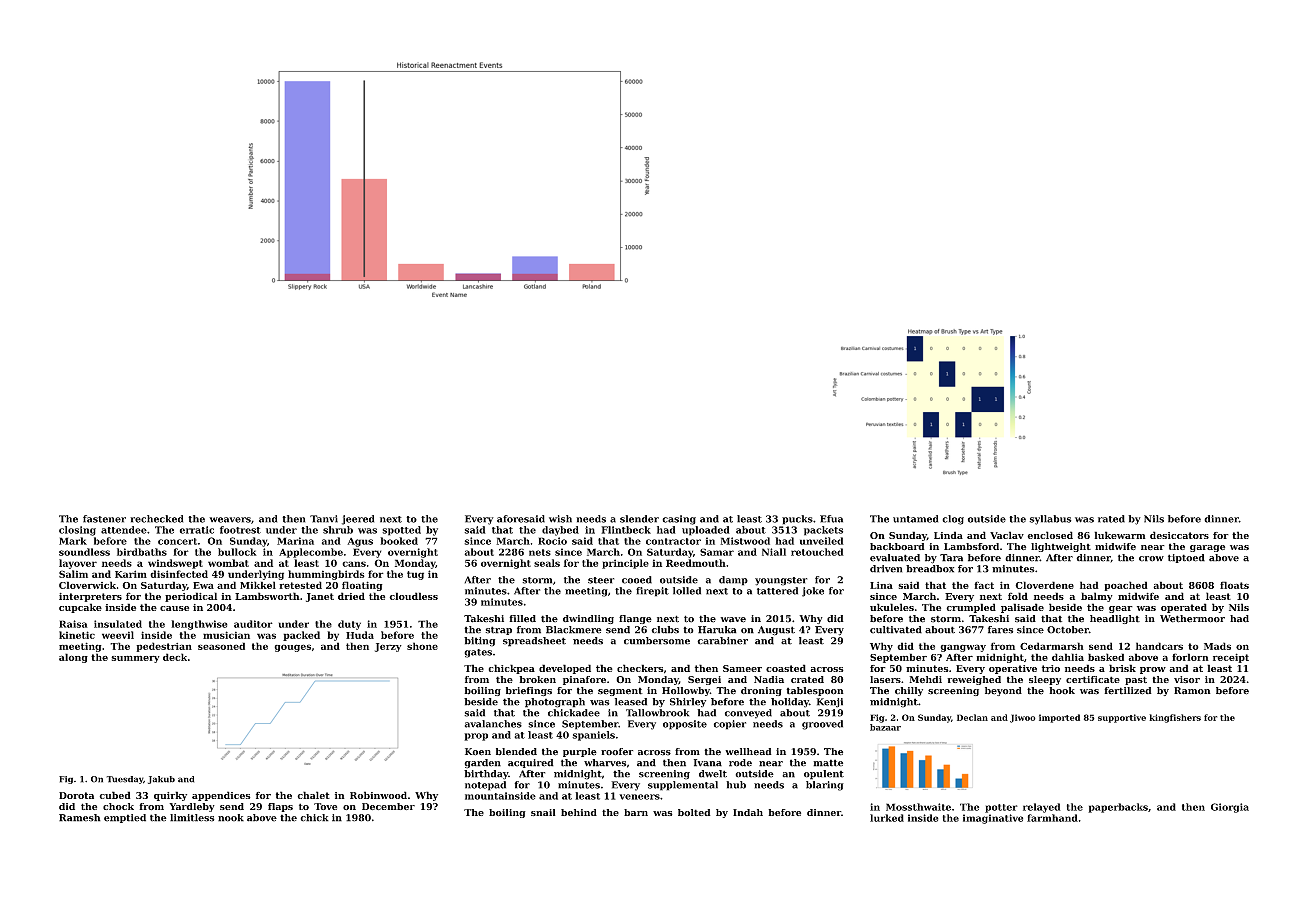 This screenshot has width=1308, height=924. Describe the element at coordinates (90, 597) in the screenshot. I see `interpreters` at that location.
